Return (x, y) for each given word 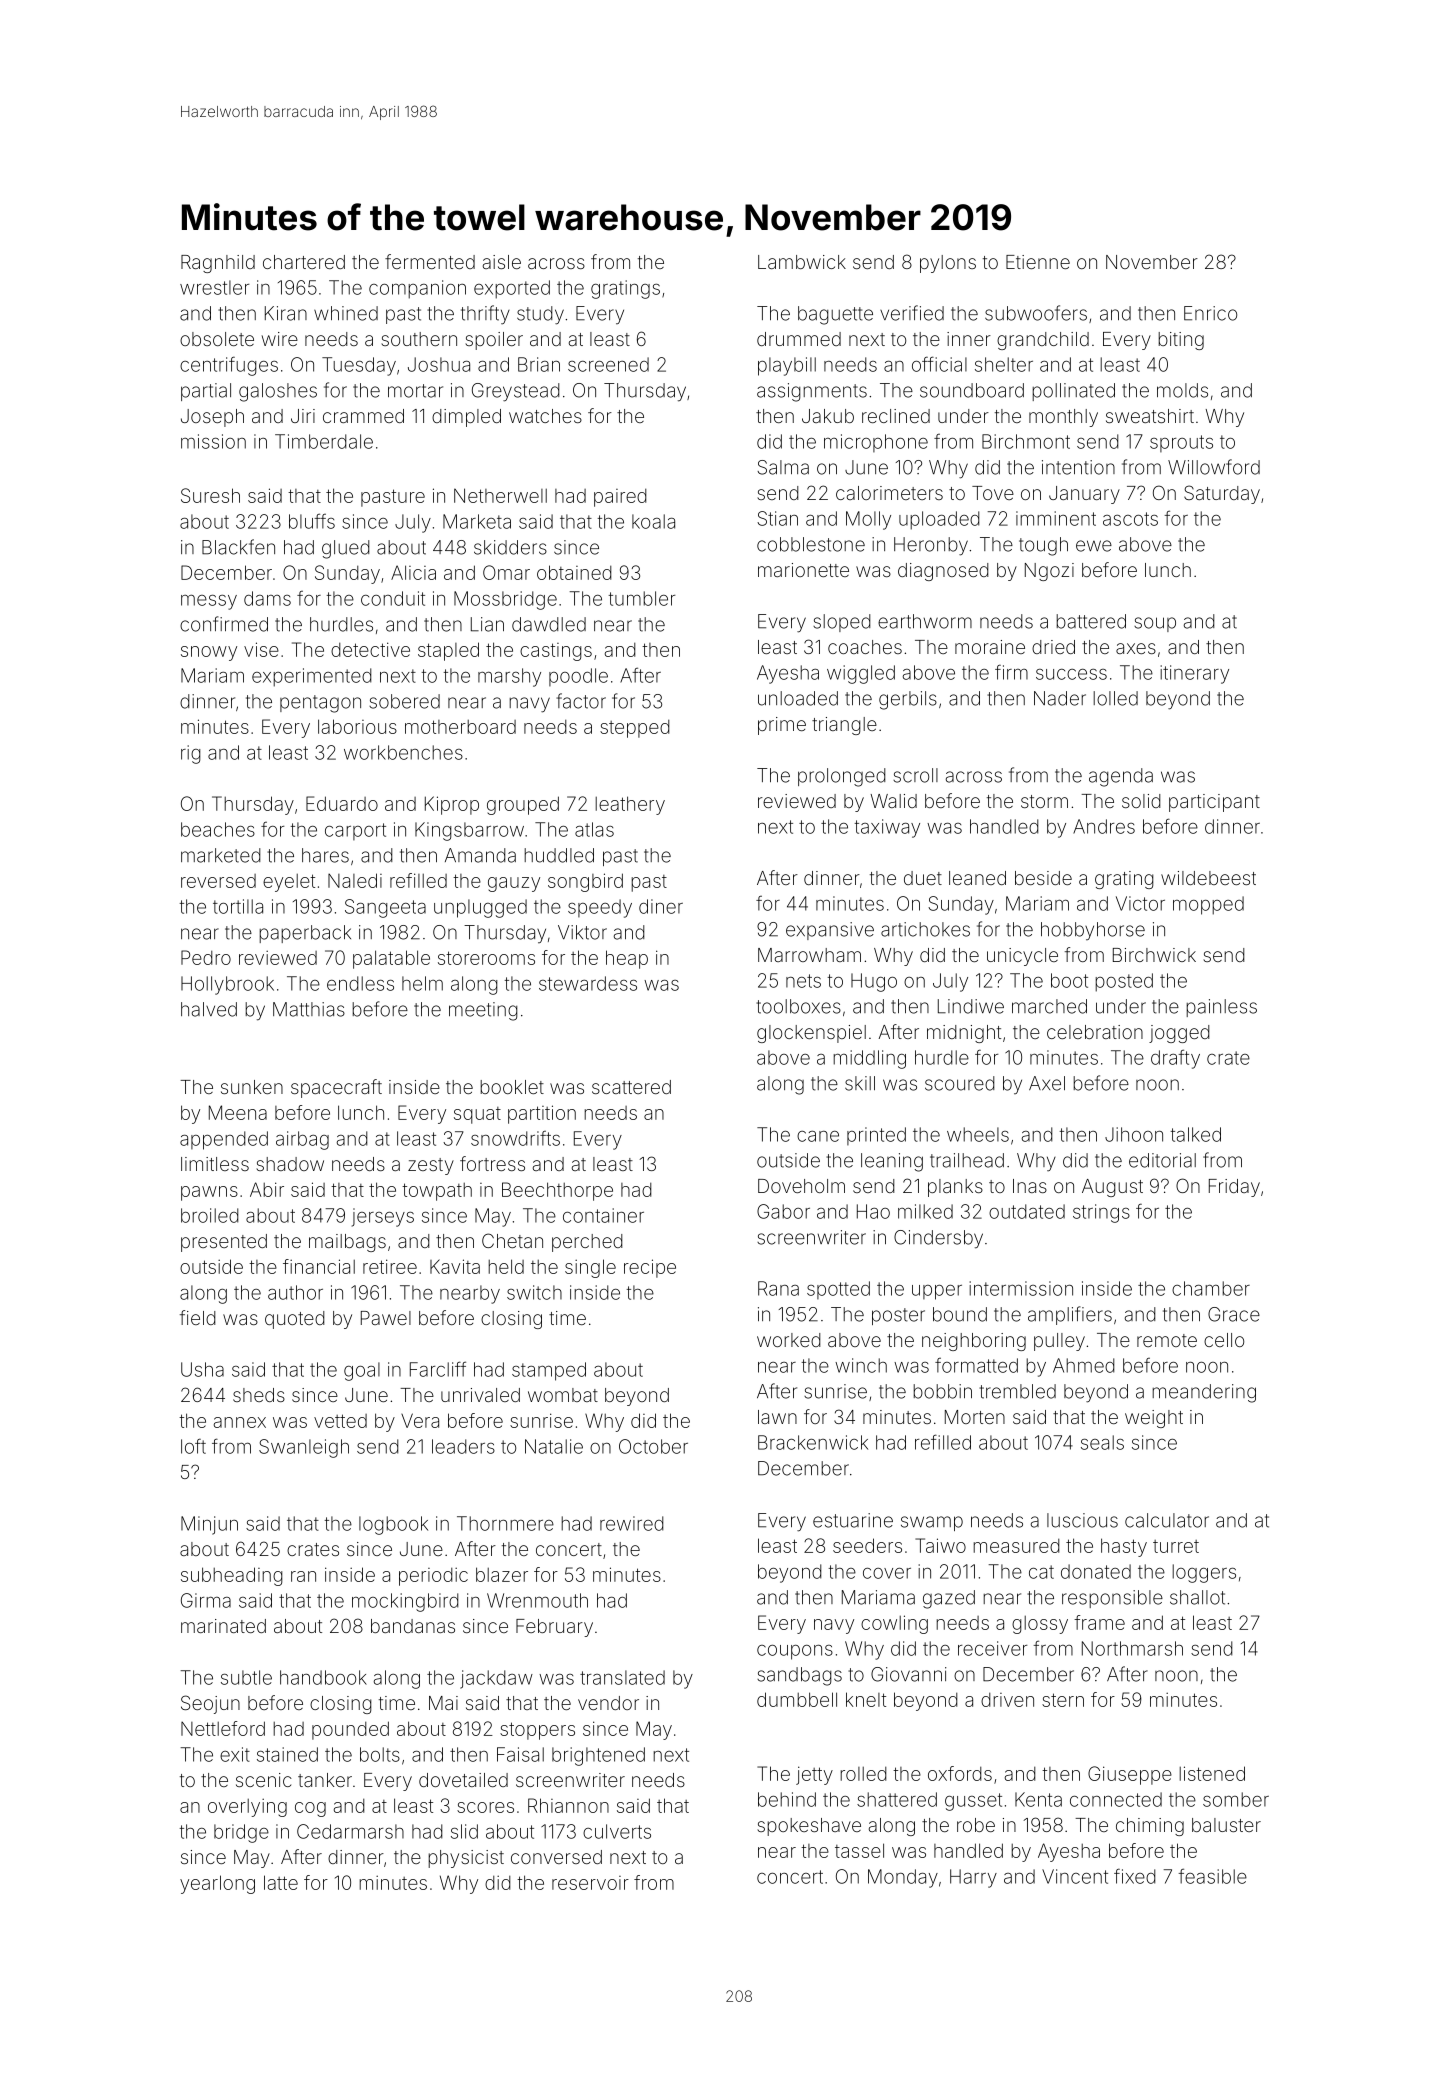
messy (209, 602)
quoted (295, 1320)
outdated (1027, 1211)
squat (477, 1115)
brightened (598, 1756)
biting (1181, 341)
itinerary (1194, 674)
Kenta (1038, 1799)
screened (608, 364)
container (603, 1215)
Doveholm (801, 1186)
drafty (1175, 1059)
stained (287, 1754)
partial (206, 392)
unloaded (798, 698)
